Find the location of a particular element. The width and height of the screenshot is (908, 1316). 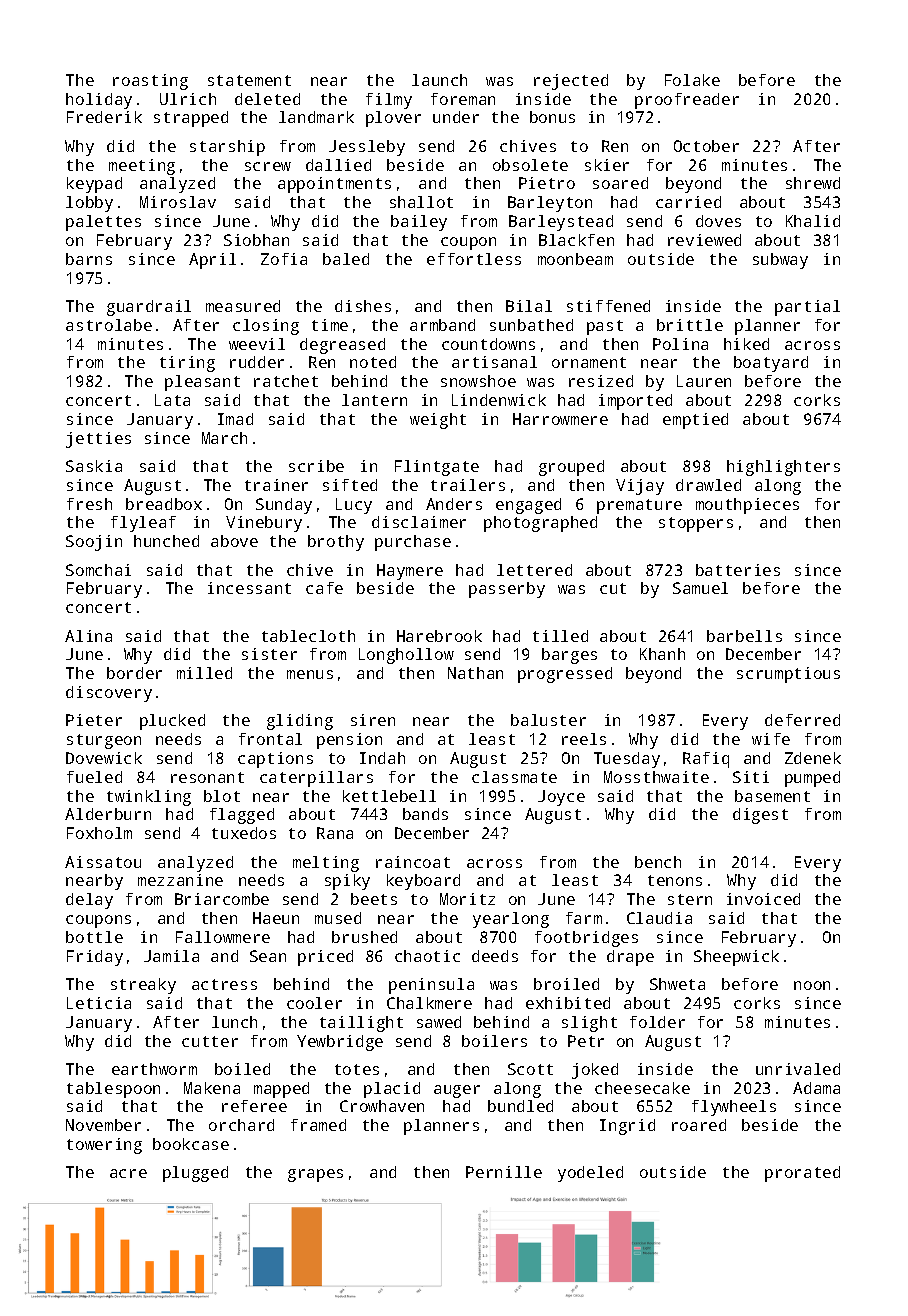

deeds is located at coordinates (495, 956).
